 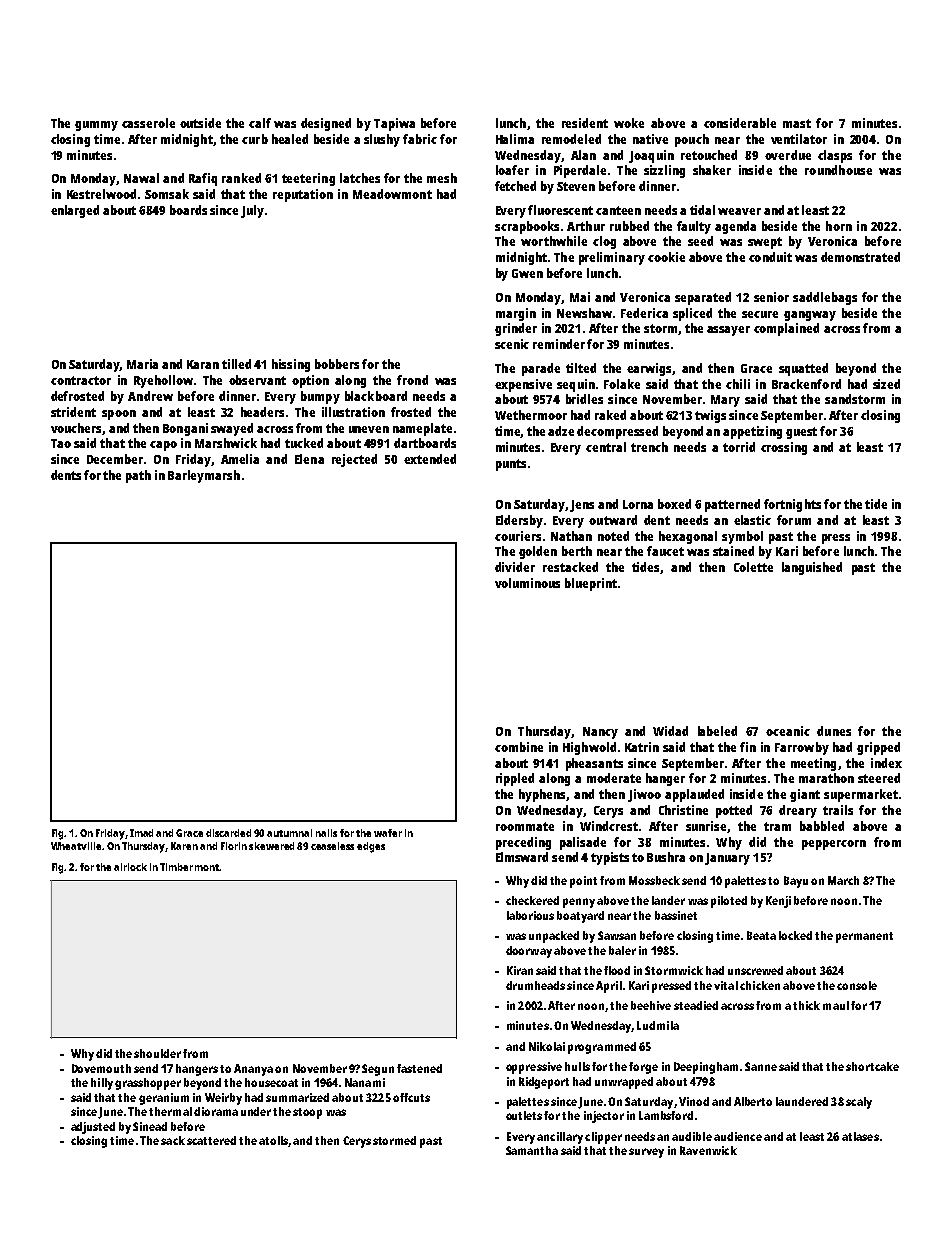 I want to click on clipper, so click(x=603, y=1138).
